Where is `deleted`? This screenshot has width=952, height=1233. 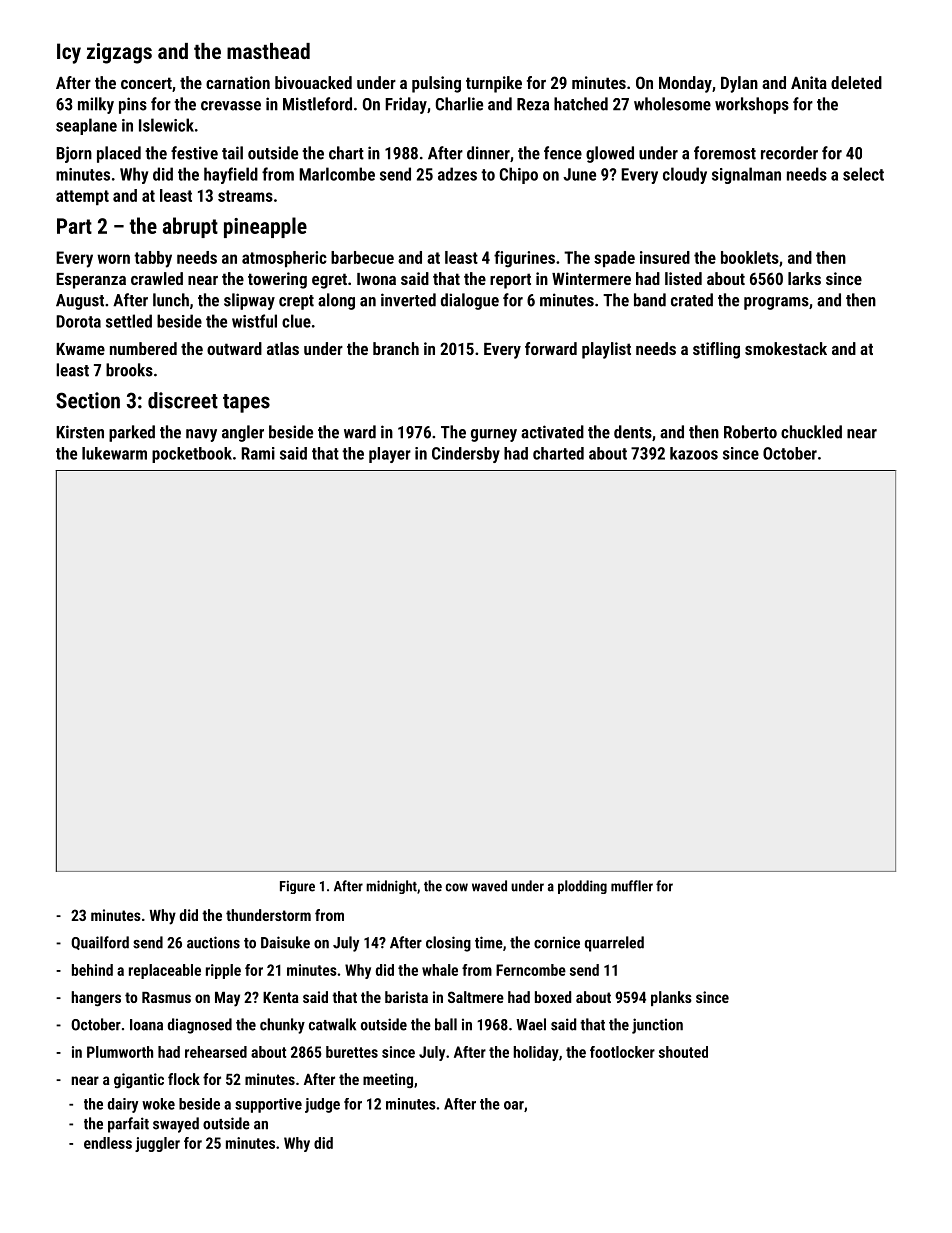 deleted is located at coordinates (856, 82).
